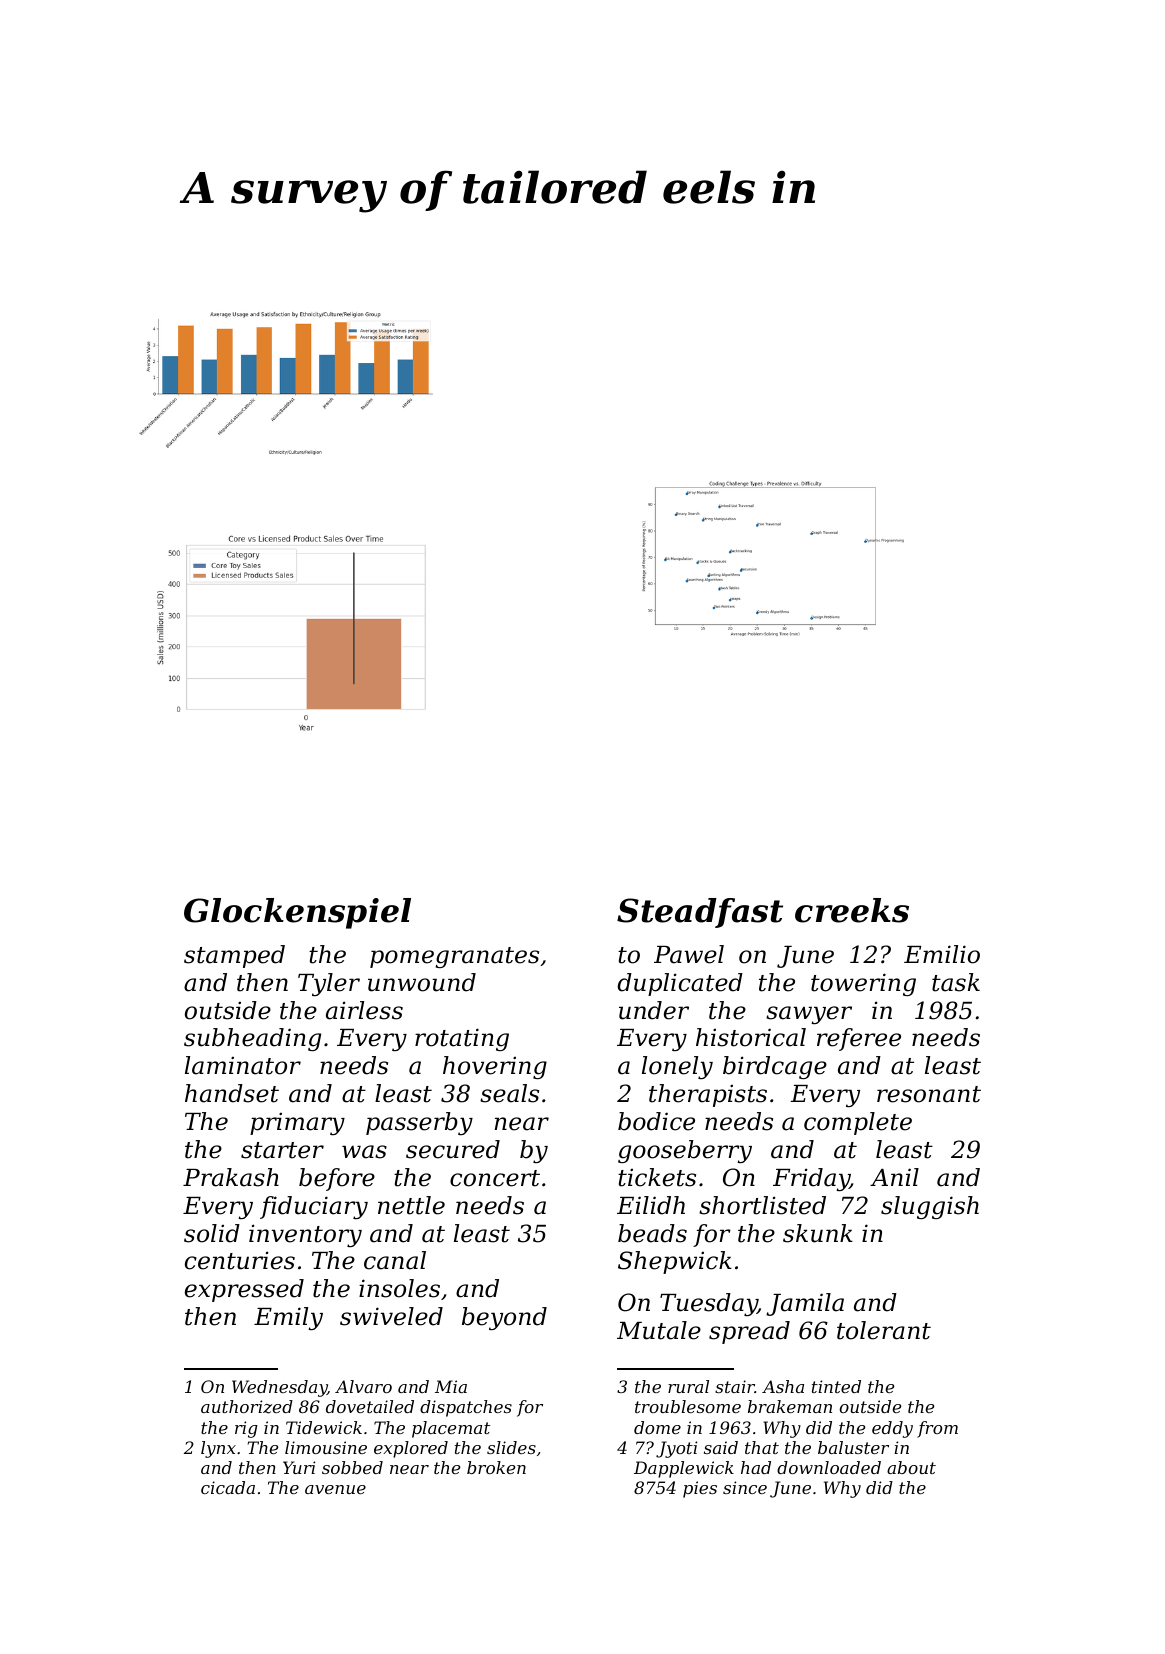 Image resolution: width=1165 pixels, height=1654 pixels. Describe the element at coordinates (462, 1039) in the screenshot. I see `rotating` at that location.
